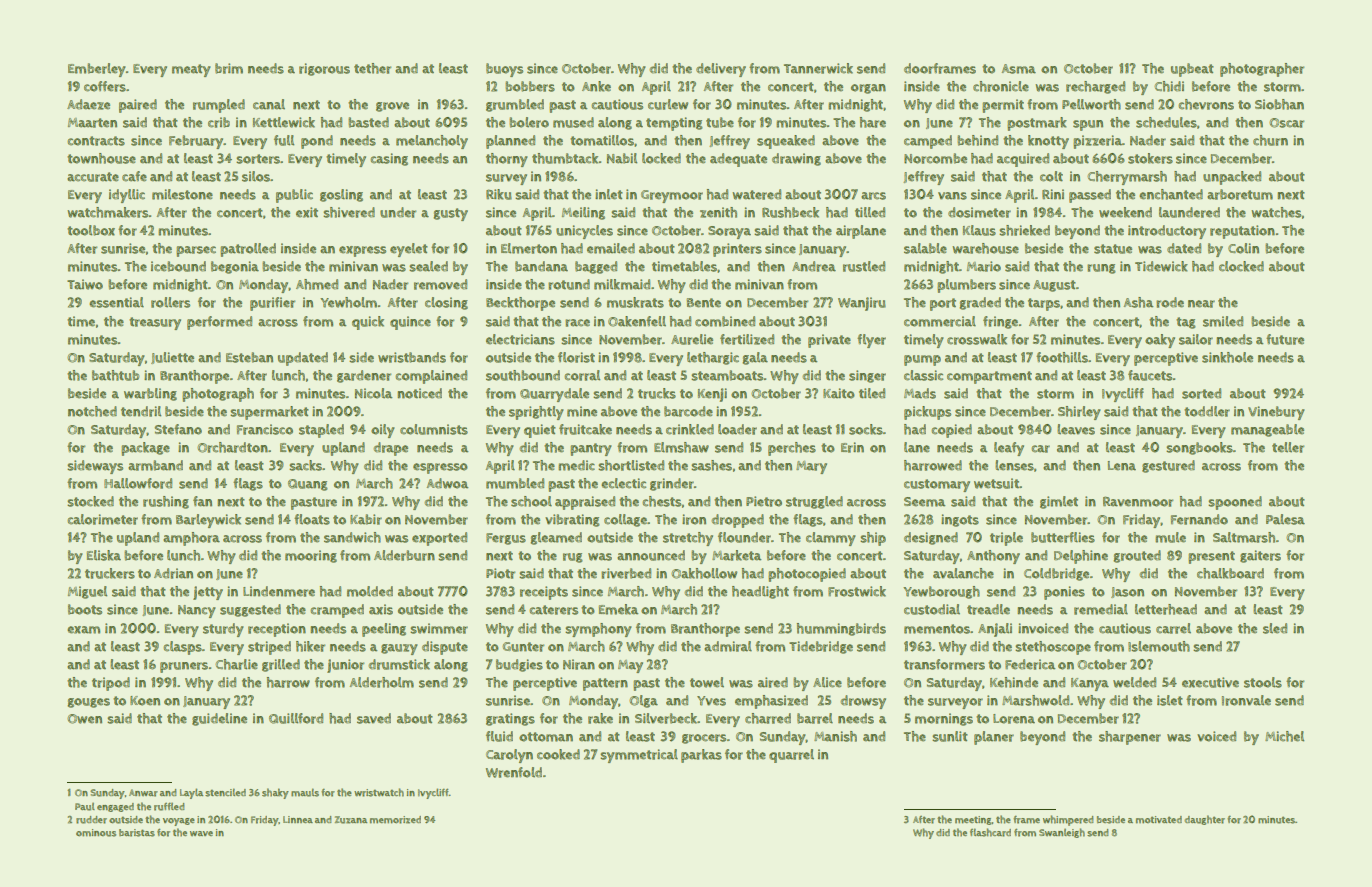 This screenshot has height=887, width=1372. What do you see at coordinates (97, 70) in the screenshot?
I see `Emberley` at bounding box center [97, 70].
